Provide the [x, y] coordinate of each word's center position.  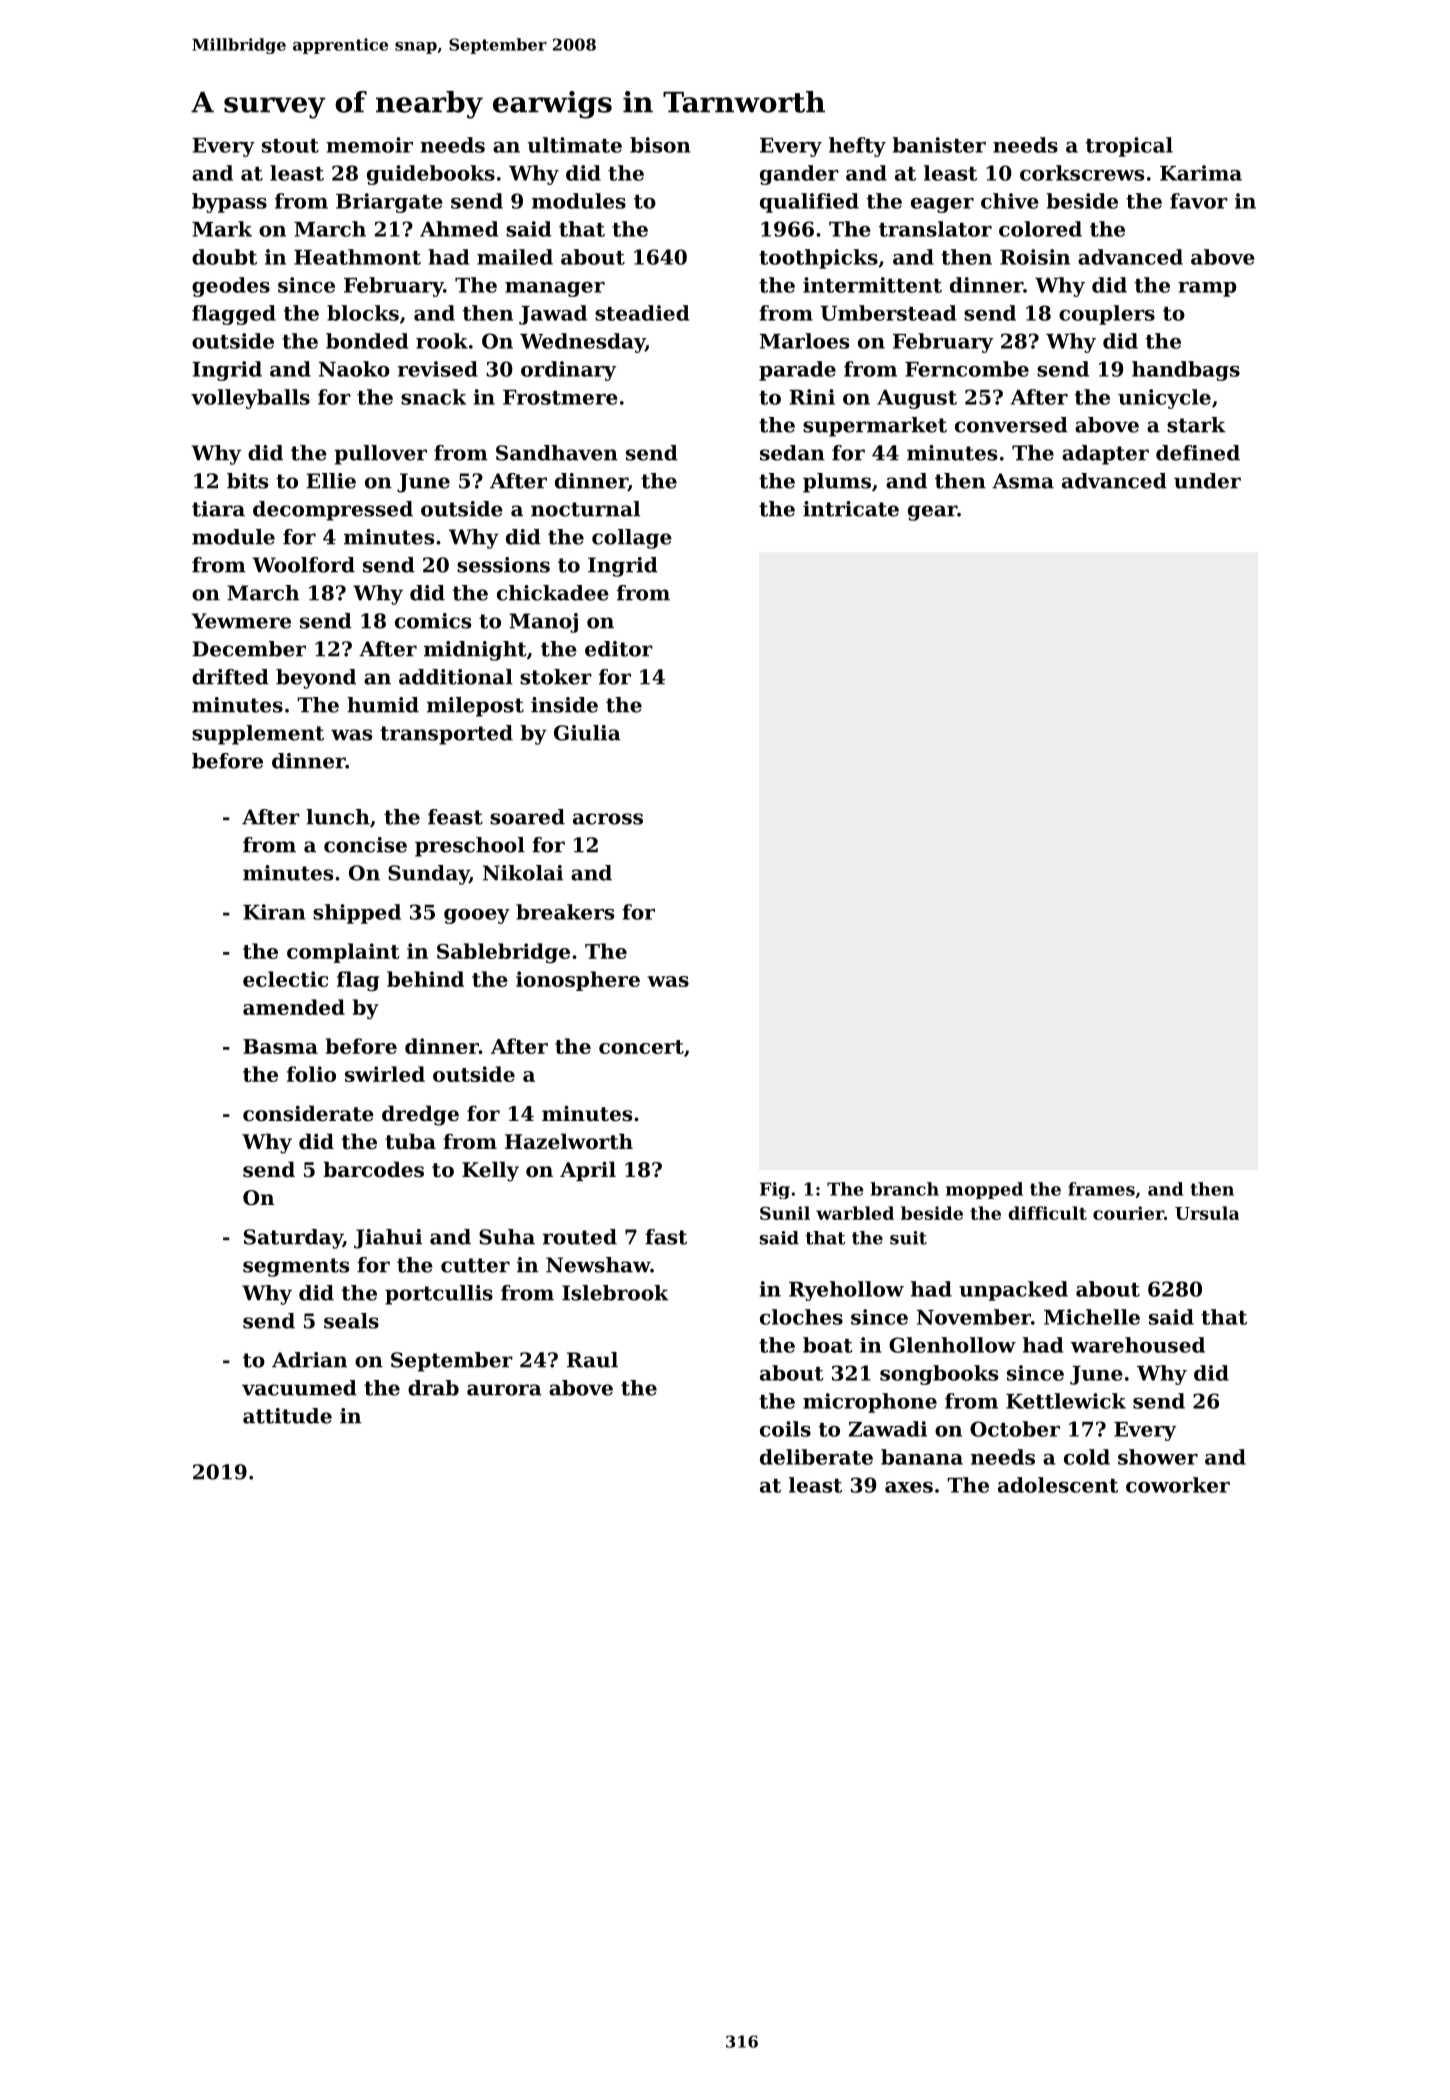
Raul [592, 1360]
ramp [1207, 289]
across [608, 819]
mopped [984, 1190]
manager [555, 289]
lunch [338, 817]
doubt [224, 257]
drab [433, 1388]
